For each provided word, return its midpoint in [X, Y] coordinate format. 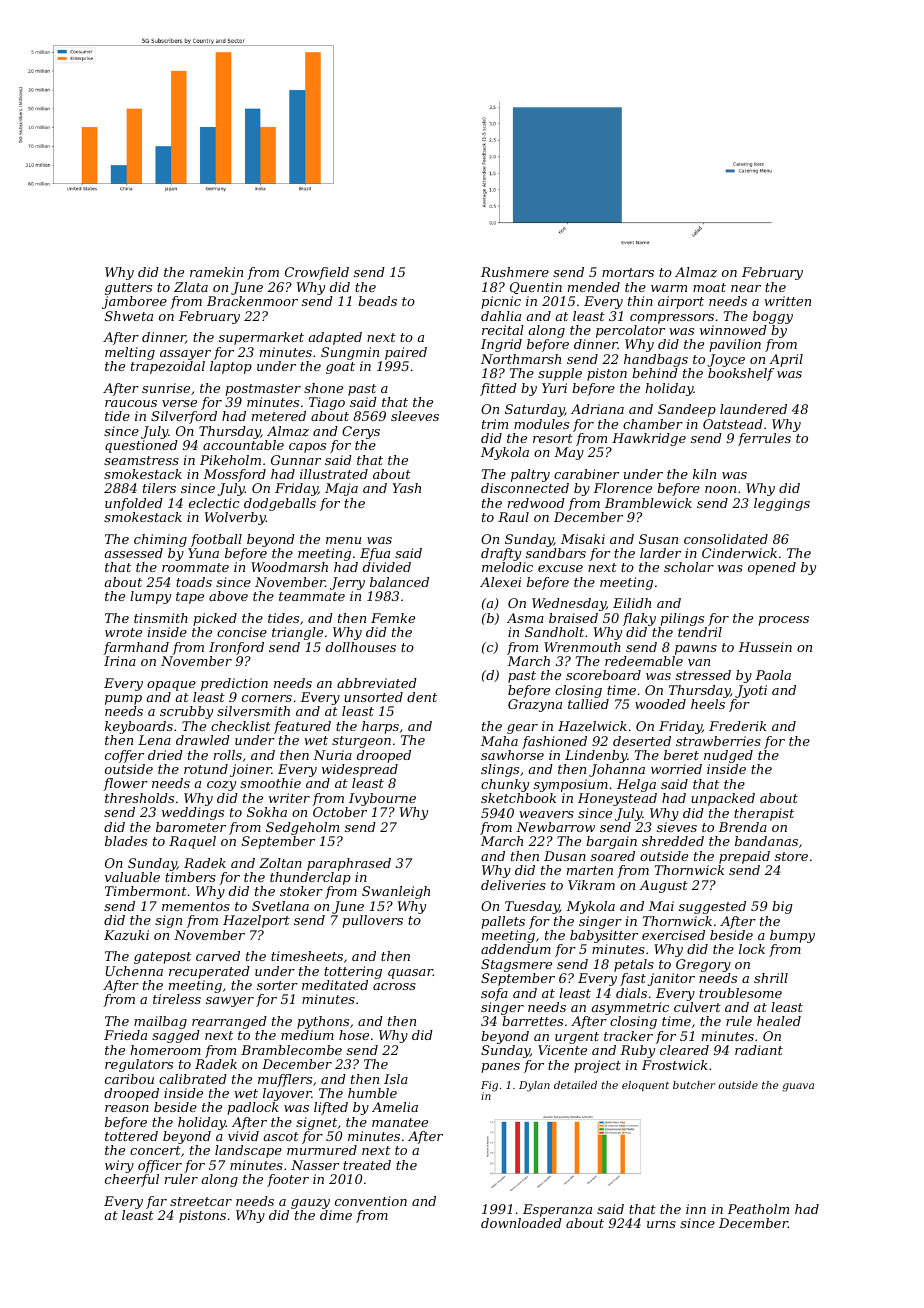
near [746, 288]
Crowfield [317, 273]
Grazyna [535, 705]
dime [336, 1215]
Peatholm [758, 1209]
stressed [703, 675]
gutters [128, 289]
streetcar [201, 1201]
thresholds [139, 798]
